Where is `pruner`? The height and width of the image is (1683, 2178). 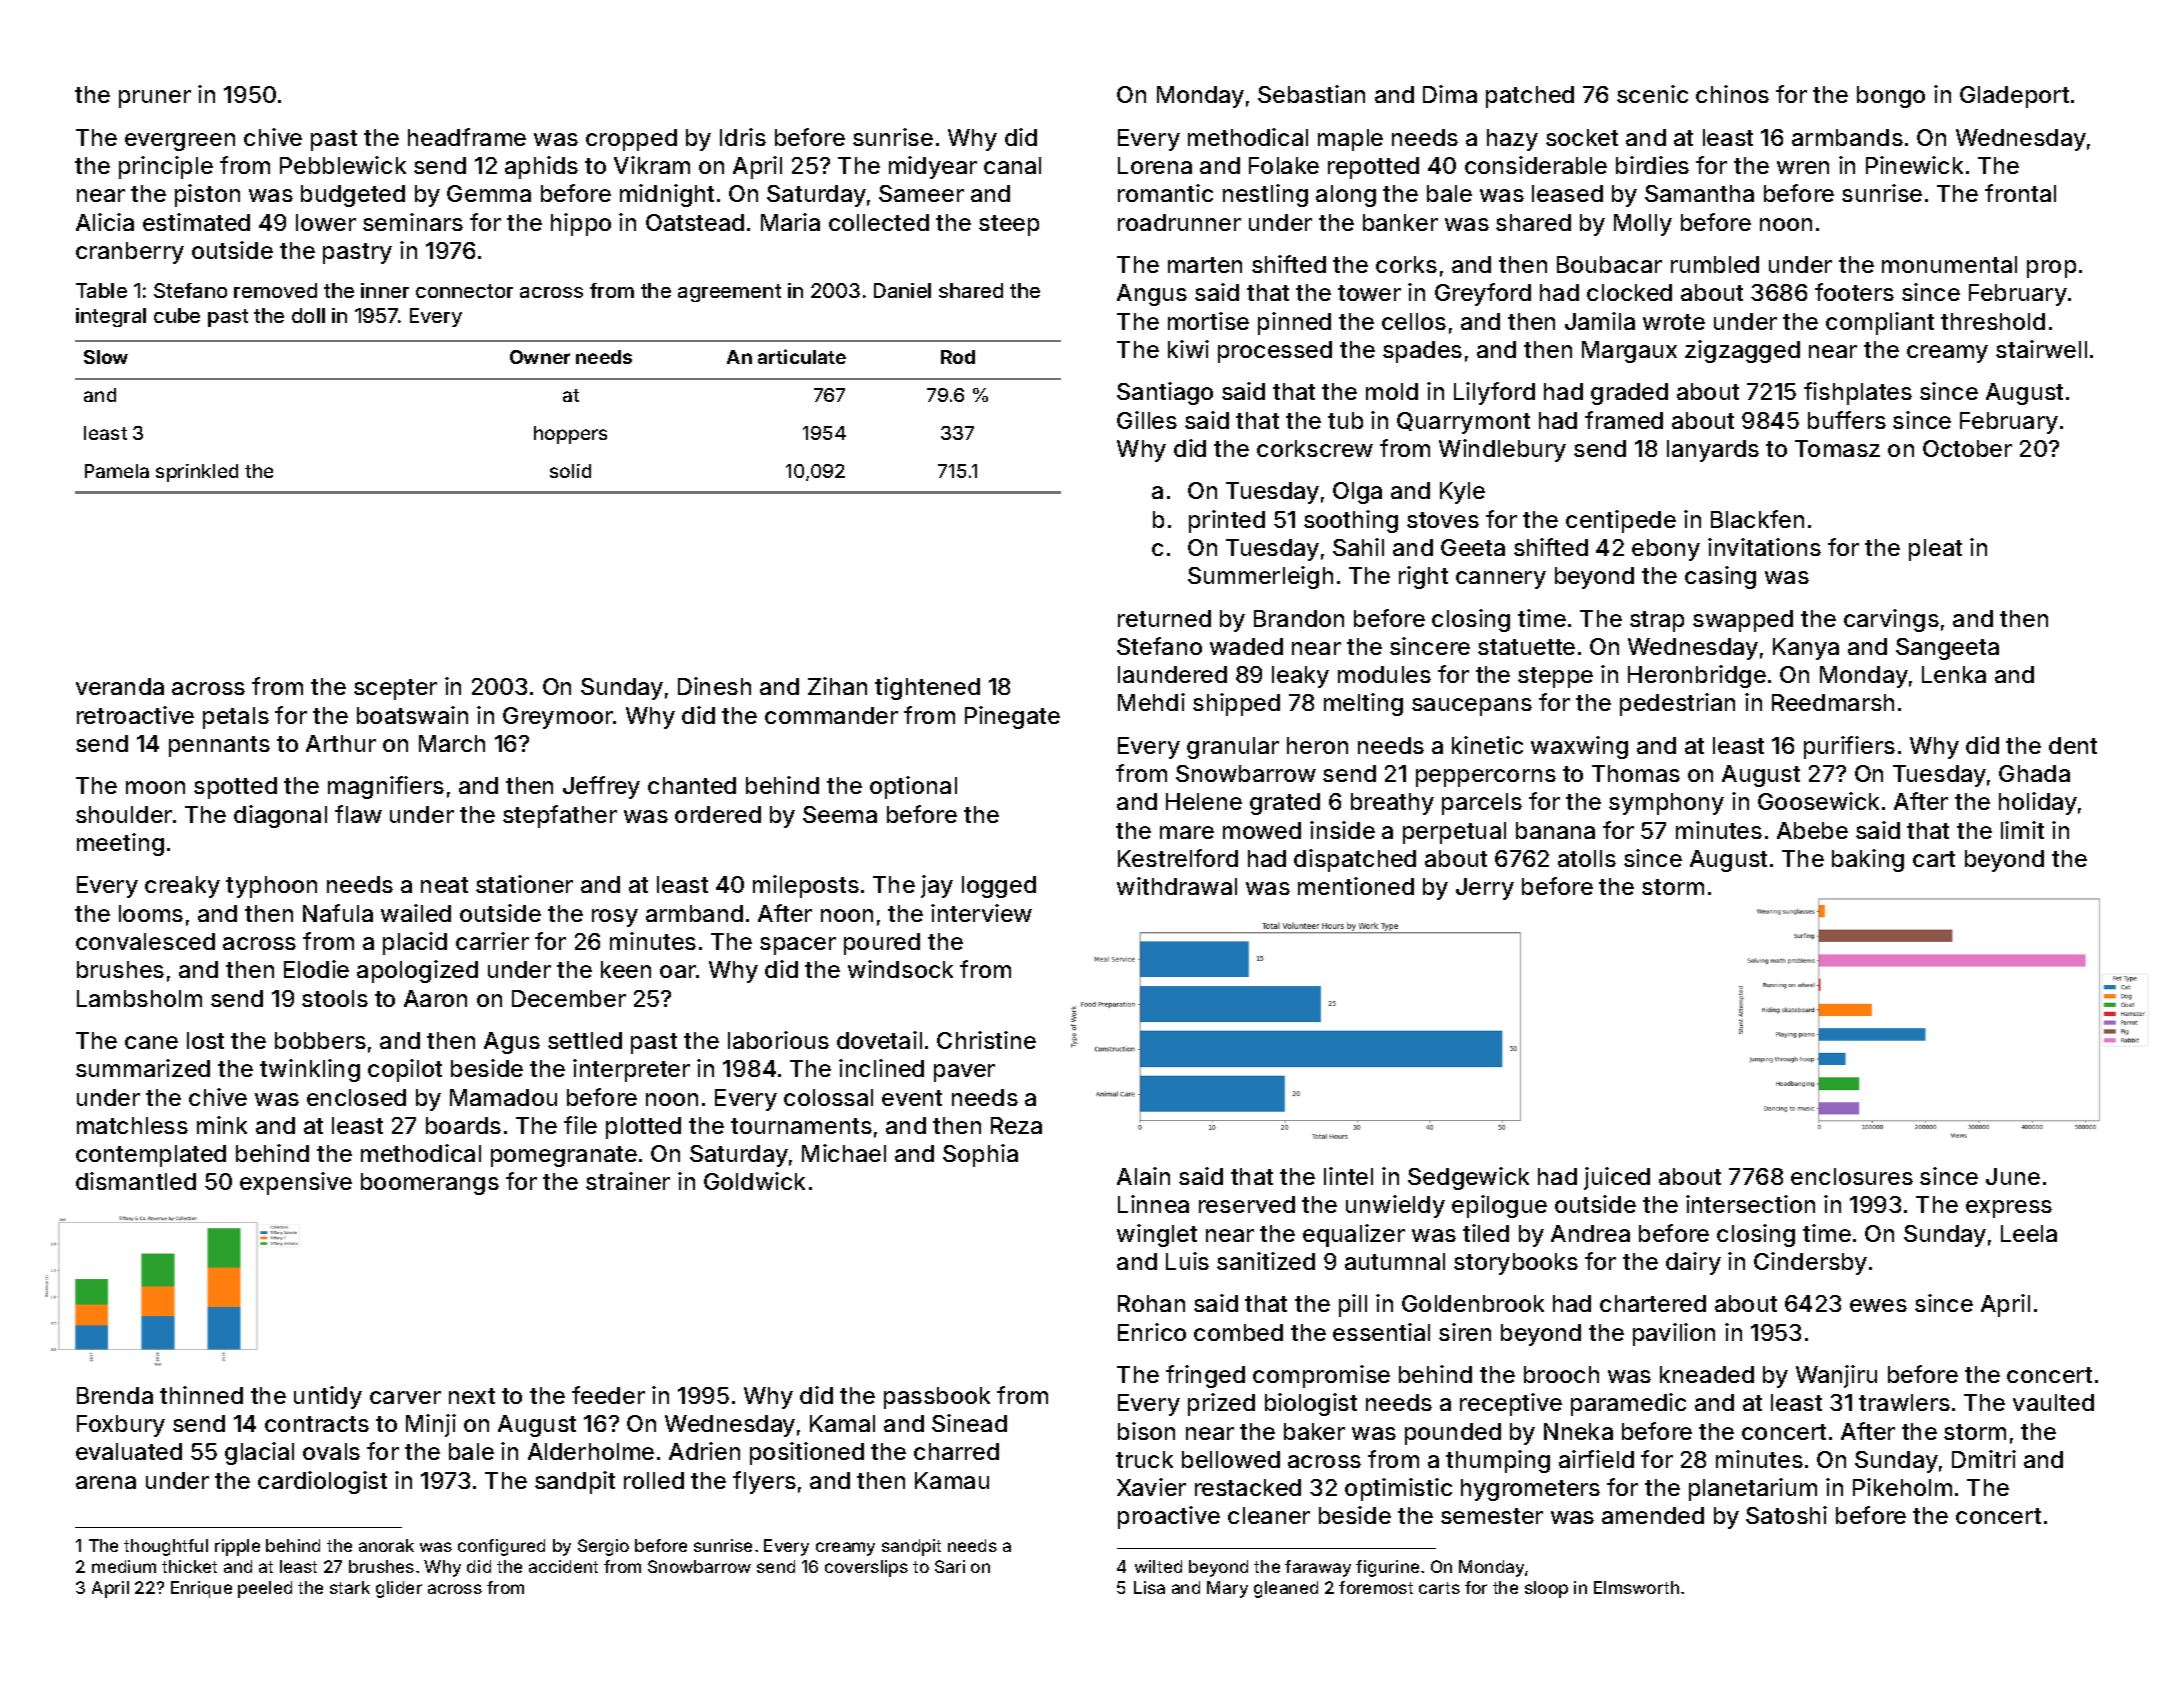 pruner is located at coordinates (155, 99).
